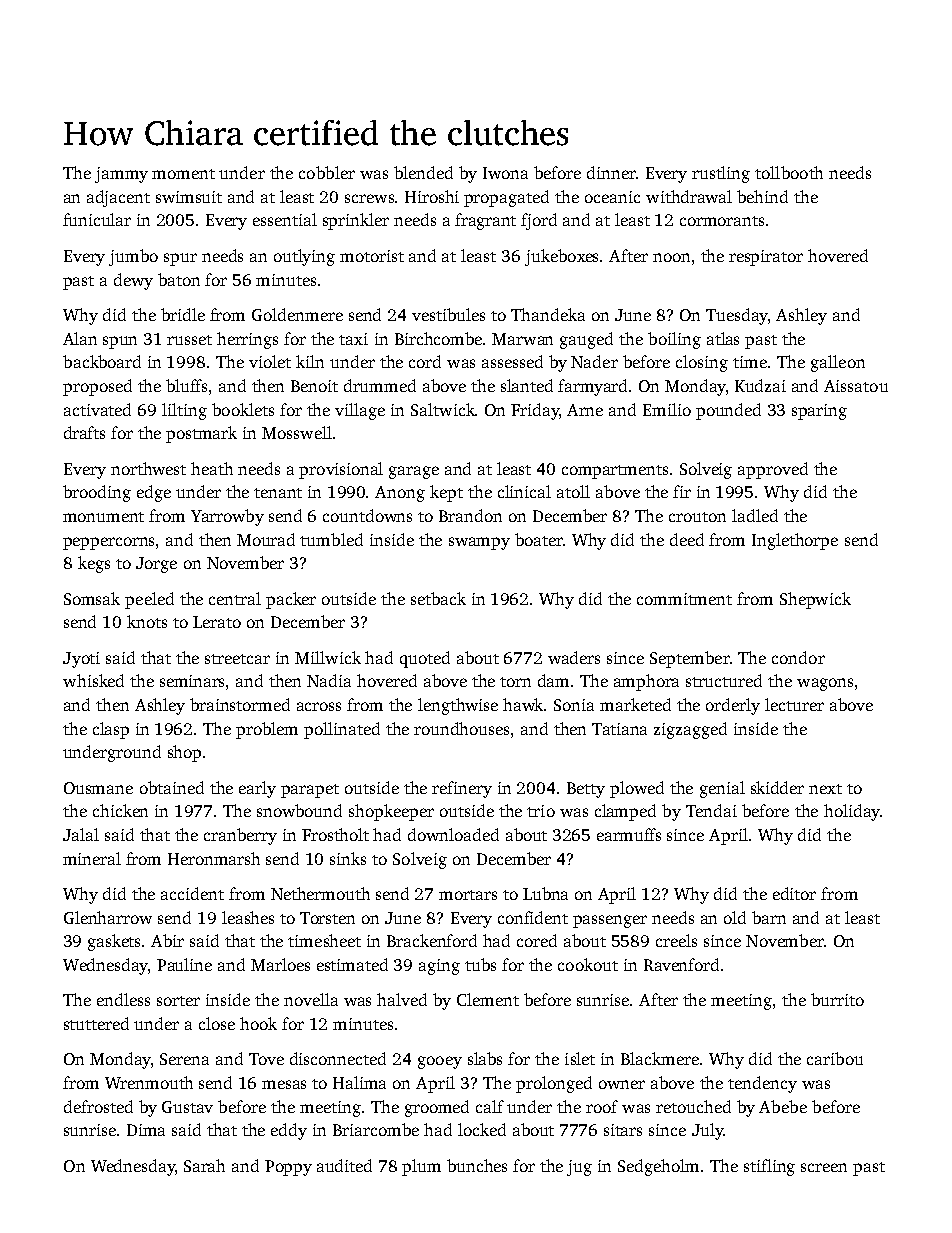  Describe the element at coordinates (118, 198) in the page. I see `adjacent` at that location.
